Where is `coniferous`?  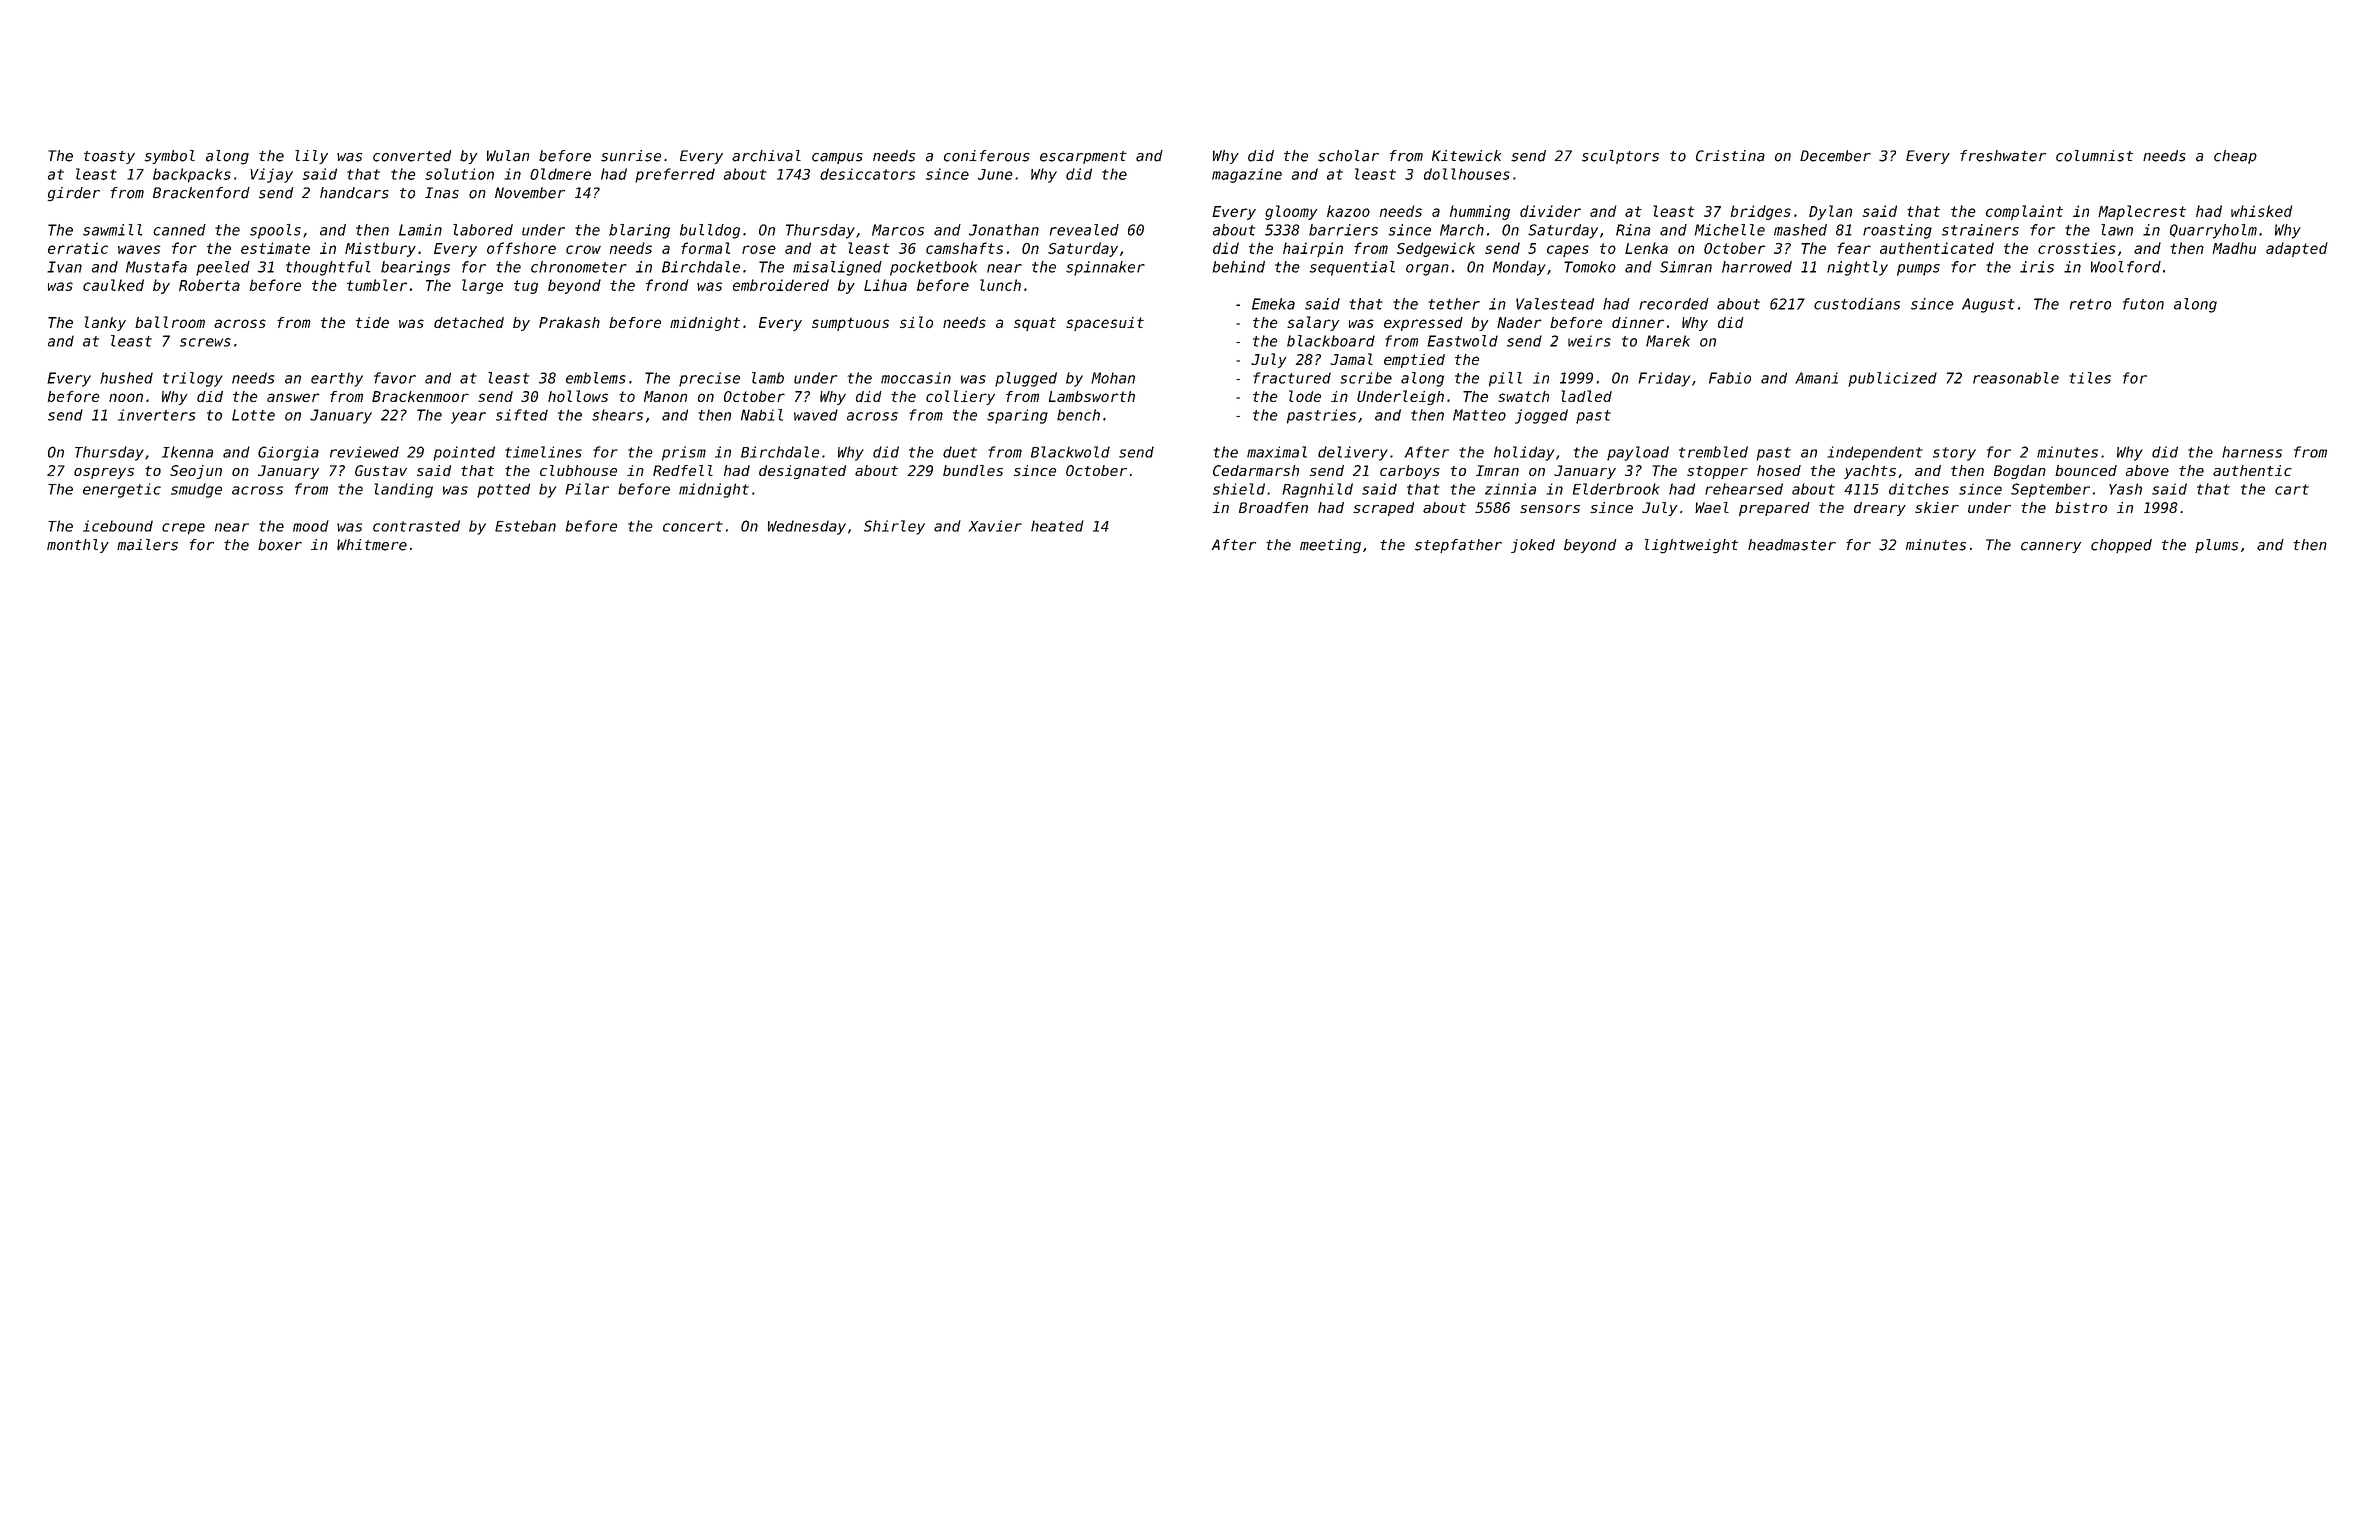 coniferous is located at coordinates (987, 156).
